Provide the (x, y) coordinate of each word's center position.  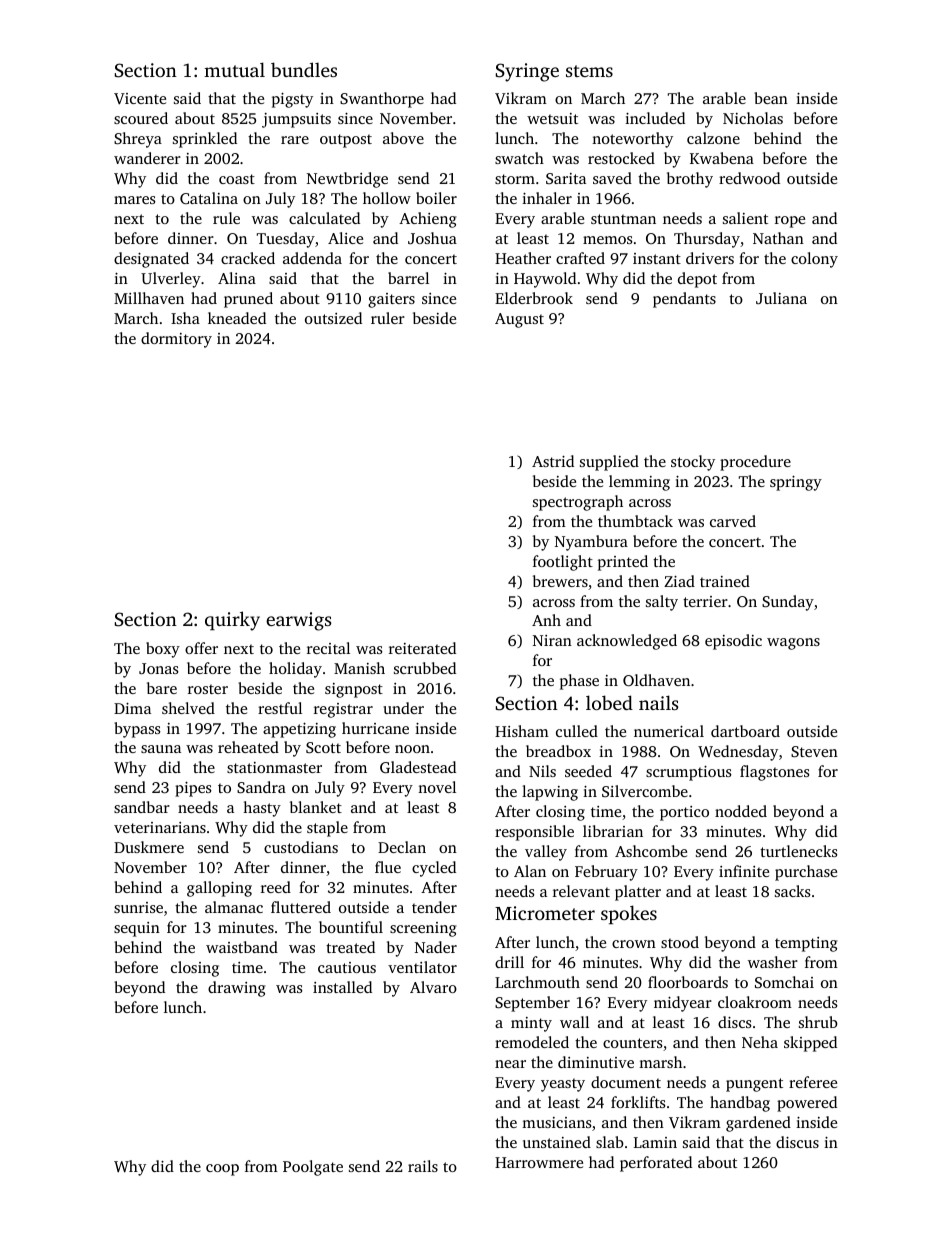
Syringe (527, 72)
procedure (755, 463)
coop (222, 1170)
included (655, 118)
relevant (581, 891)
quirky (232, 621)
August (519, 320)
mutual (234, 69)
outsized (333, 318)
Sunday (788, 603)
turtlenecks (799, 851)
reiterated (422, 648)
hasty (262, 809)
